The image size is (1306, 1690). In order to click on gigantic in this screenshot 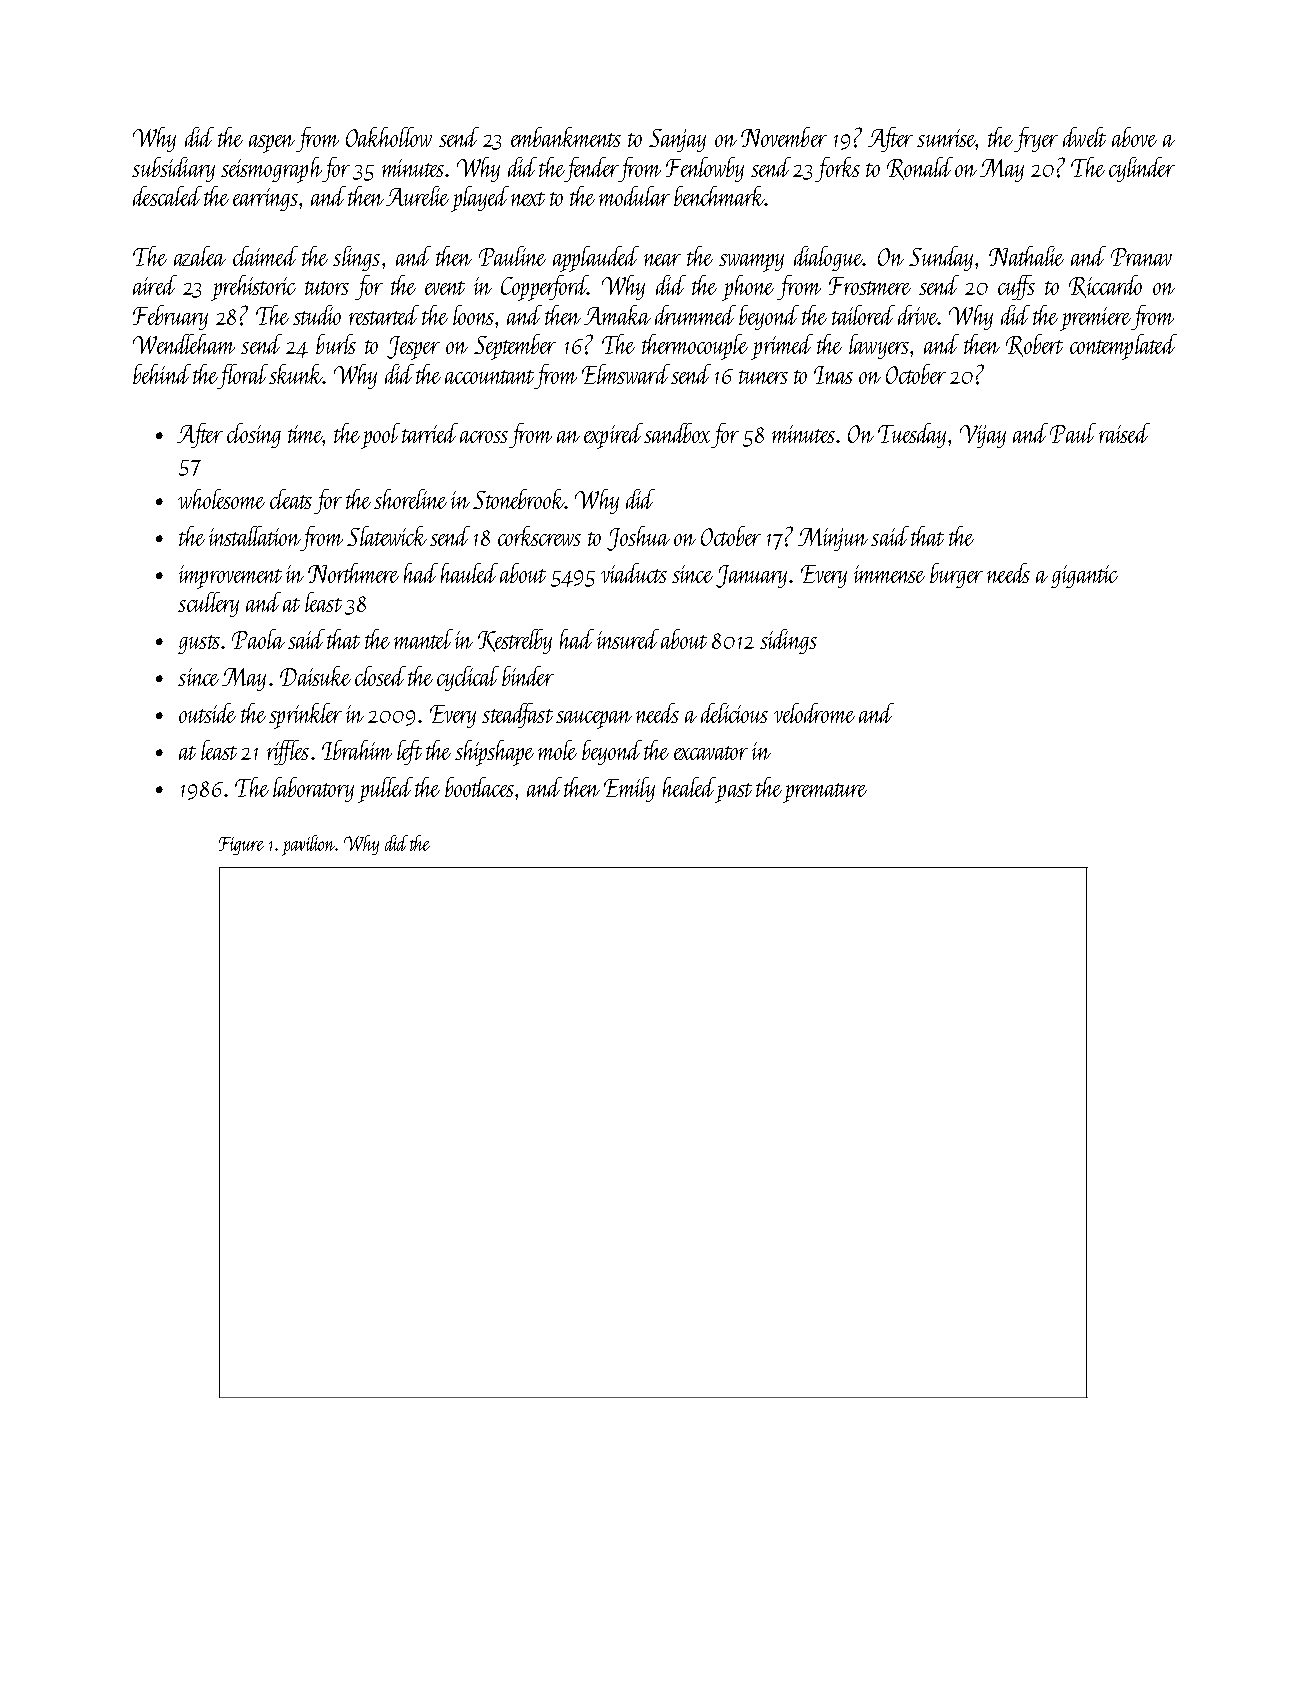, I will do `click(1084, 576)`.
